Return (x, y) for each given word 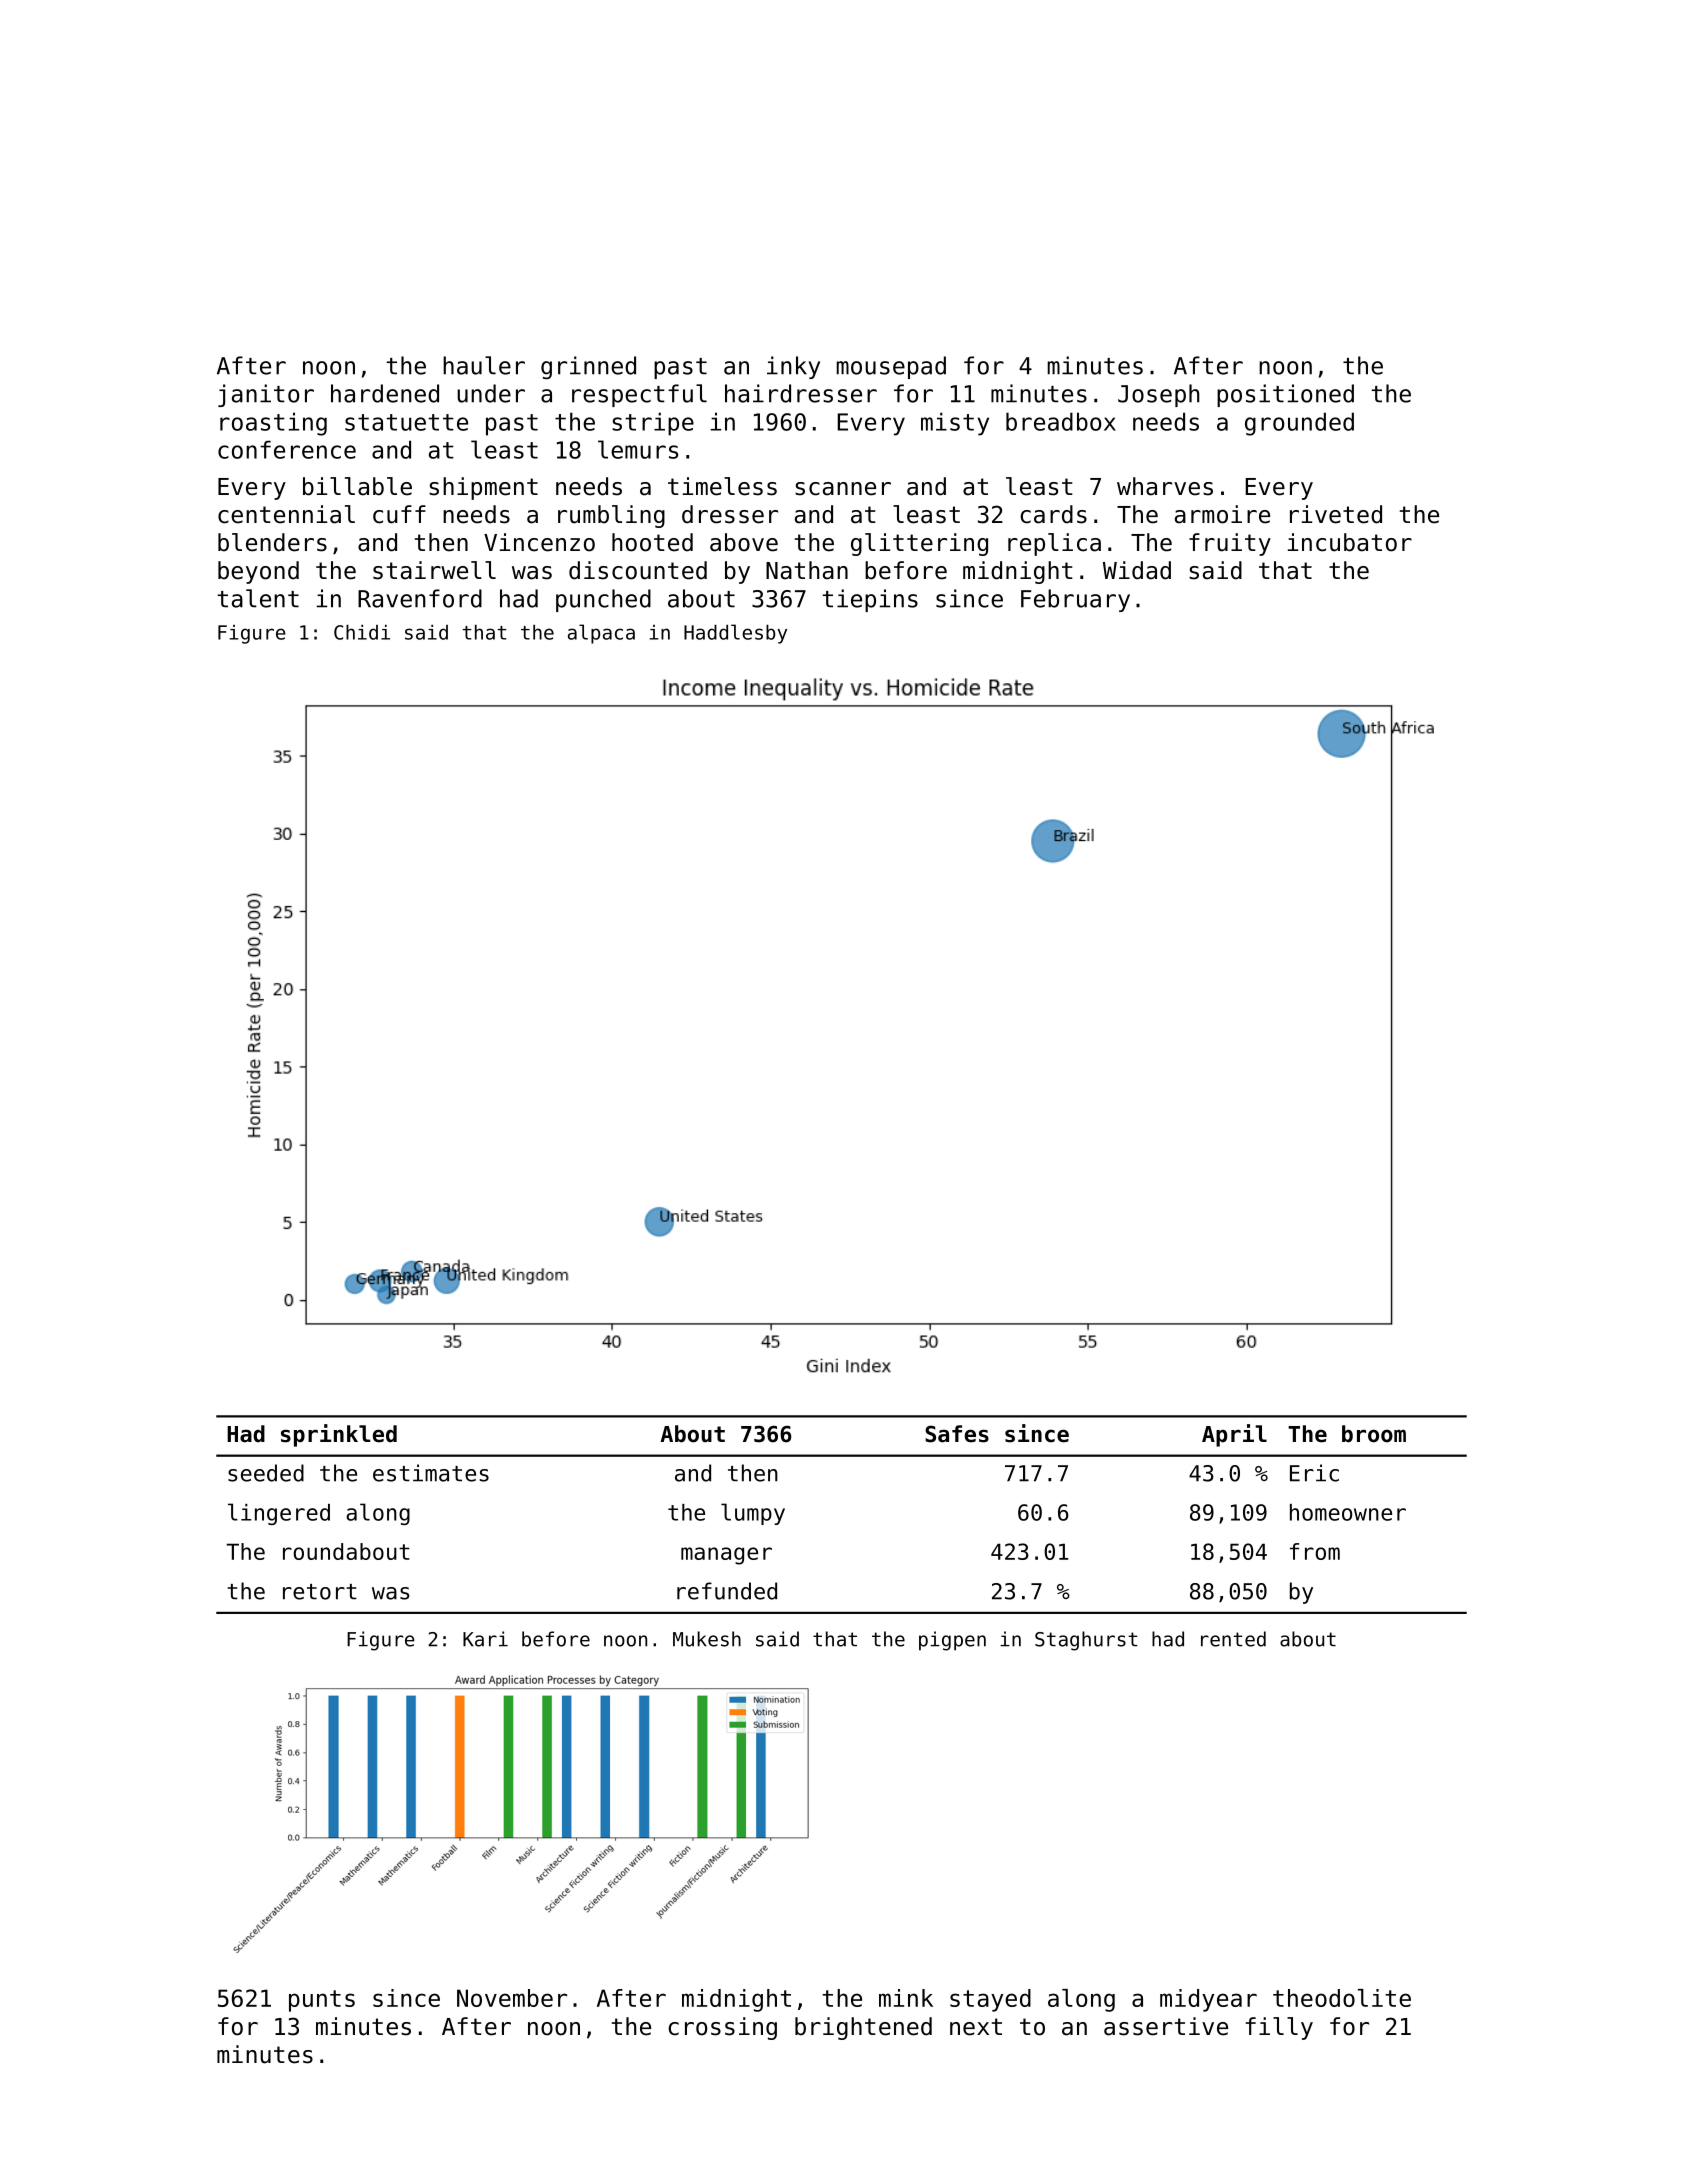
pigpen (952, 1641)
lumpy (753, 1514)
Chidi (362, 632)
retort (320, 1592)
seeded (266, 1473)
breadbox (1061, 421)
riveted (1336, 514)
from (1315, 1551)
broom (1374, 1434)
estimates (431, 1473)
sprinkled (339, 1435)
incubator (1350, 542)
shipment (483, 488)
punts (322, 2001)
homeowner (1348, 1512)
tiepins (870, 600)
